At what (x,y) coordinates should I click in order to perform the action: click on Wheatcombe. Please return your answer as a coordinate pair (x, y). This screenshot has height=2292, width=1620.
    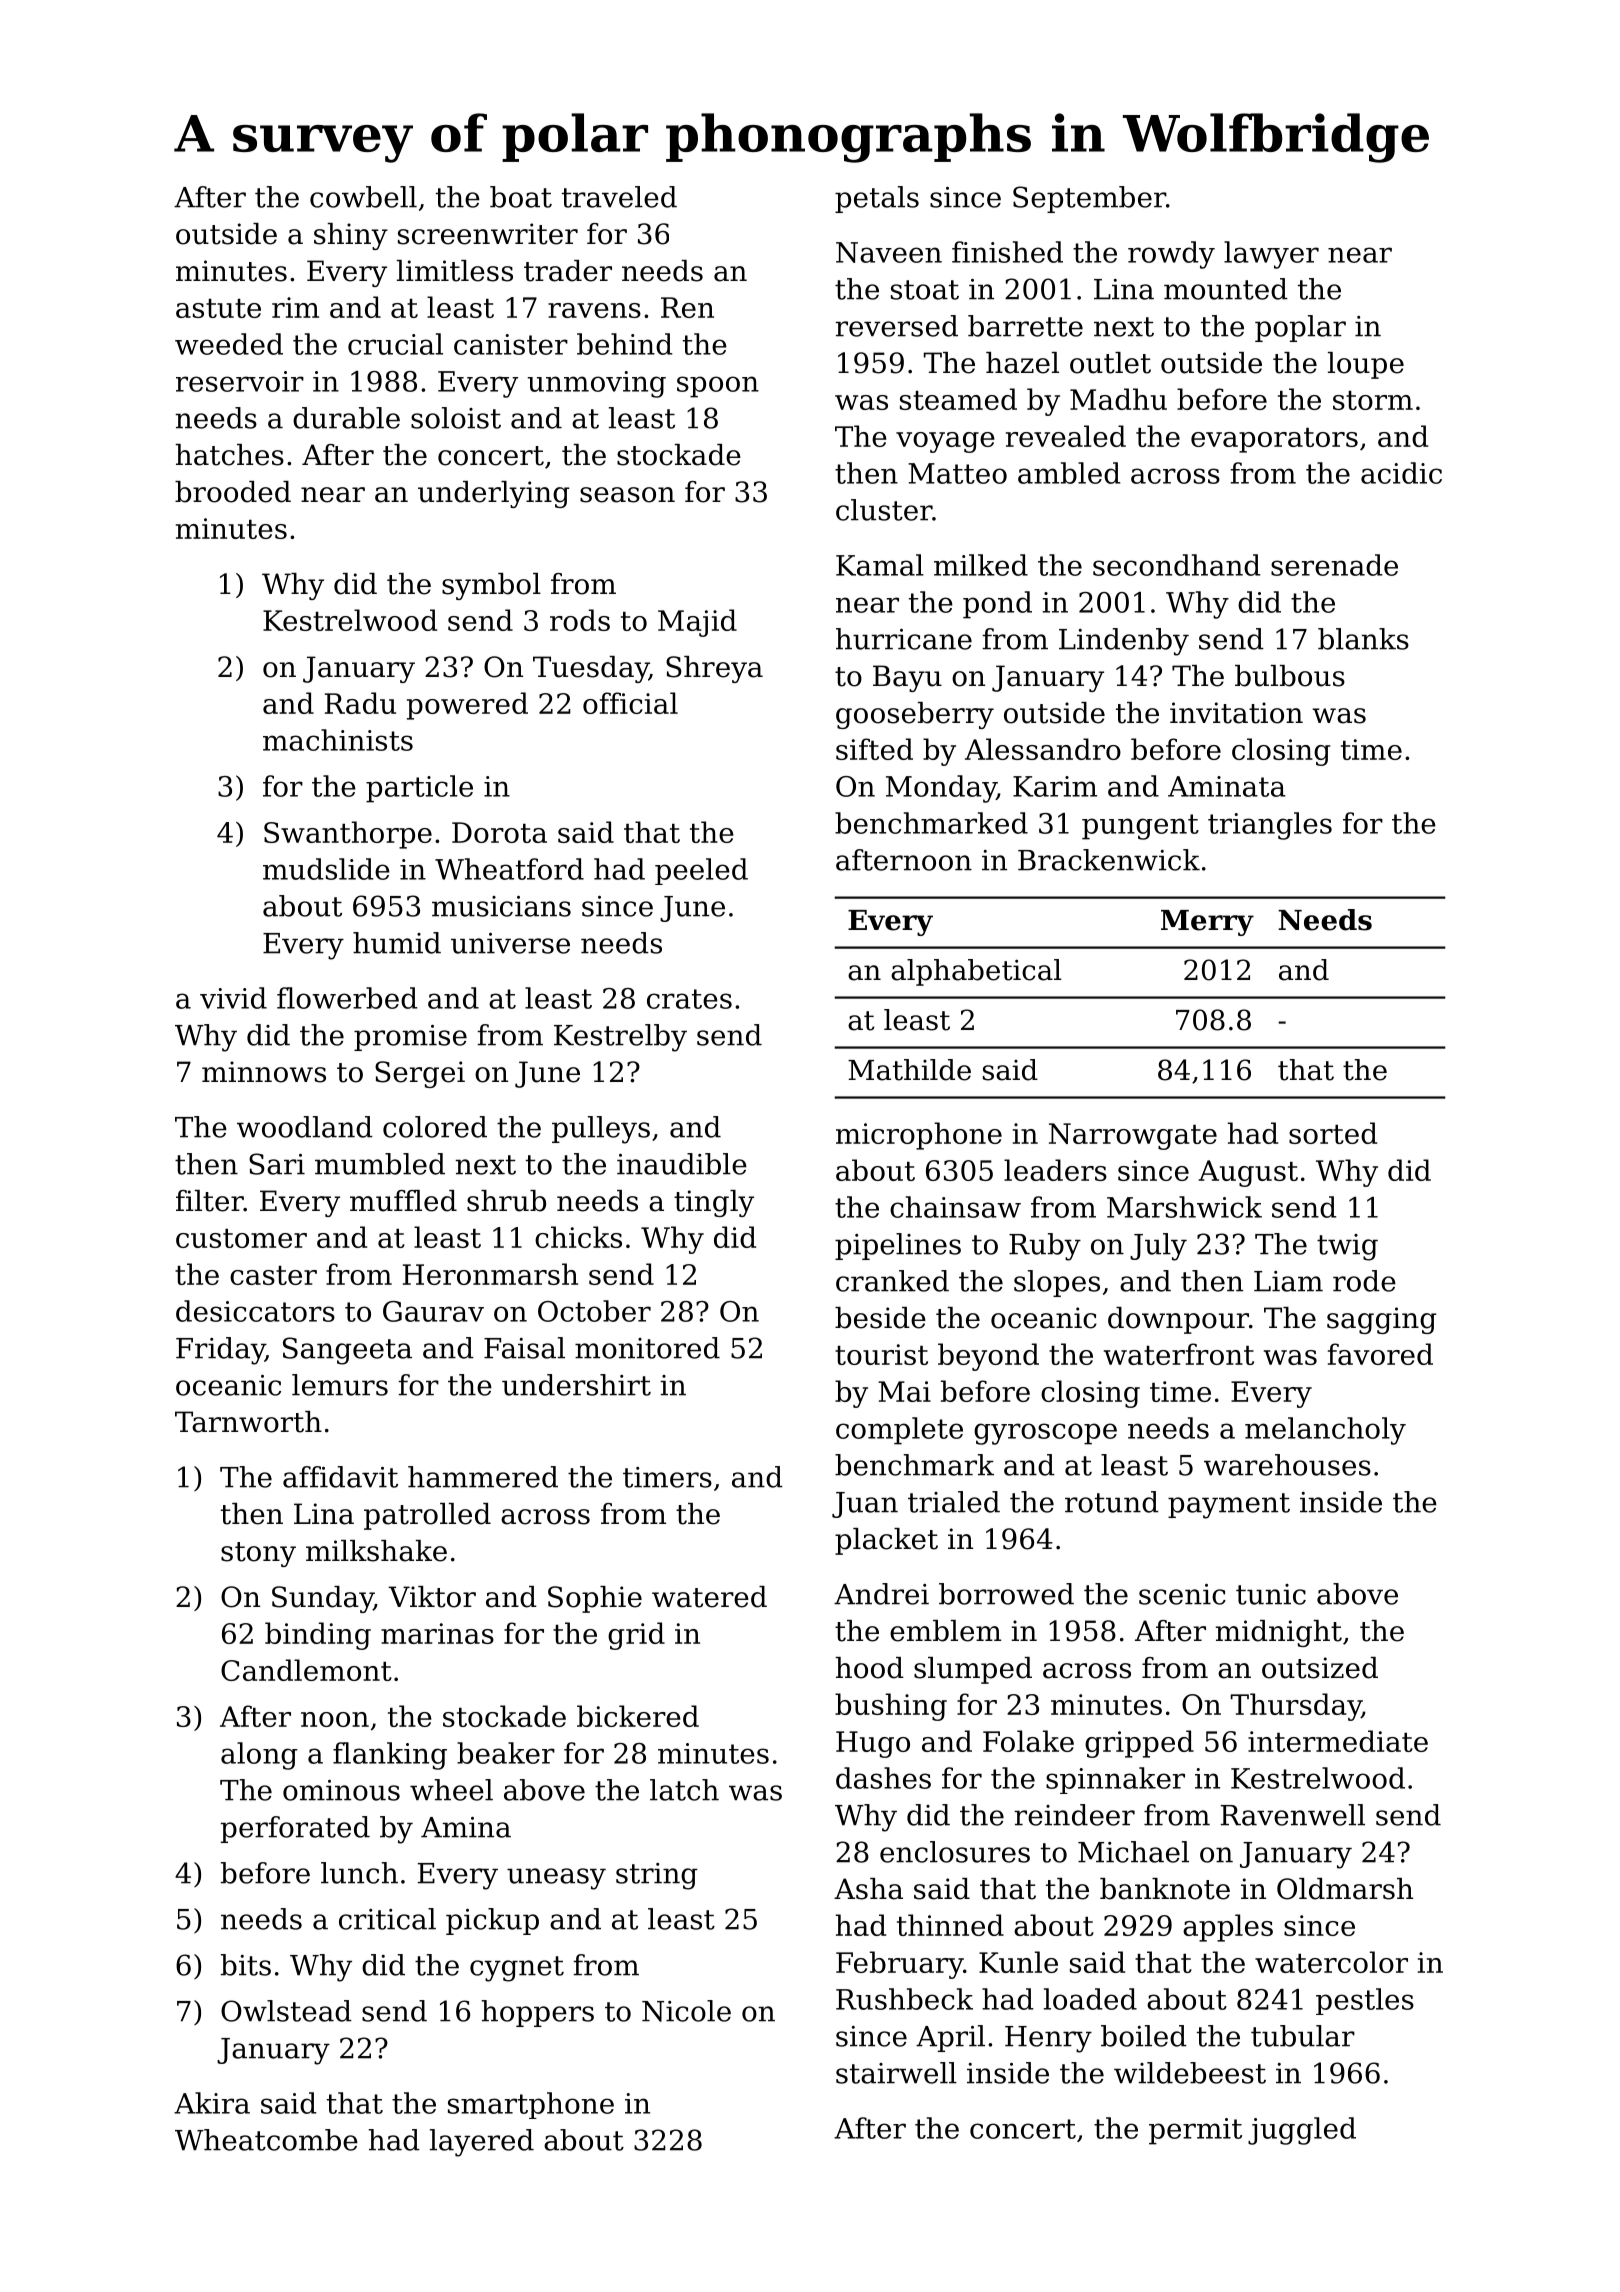
    Looking at the image, I should click on (266, 2140).
